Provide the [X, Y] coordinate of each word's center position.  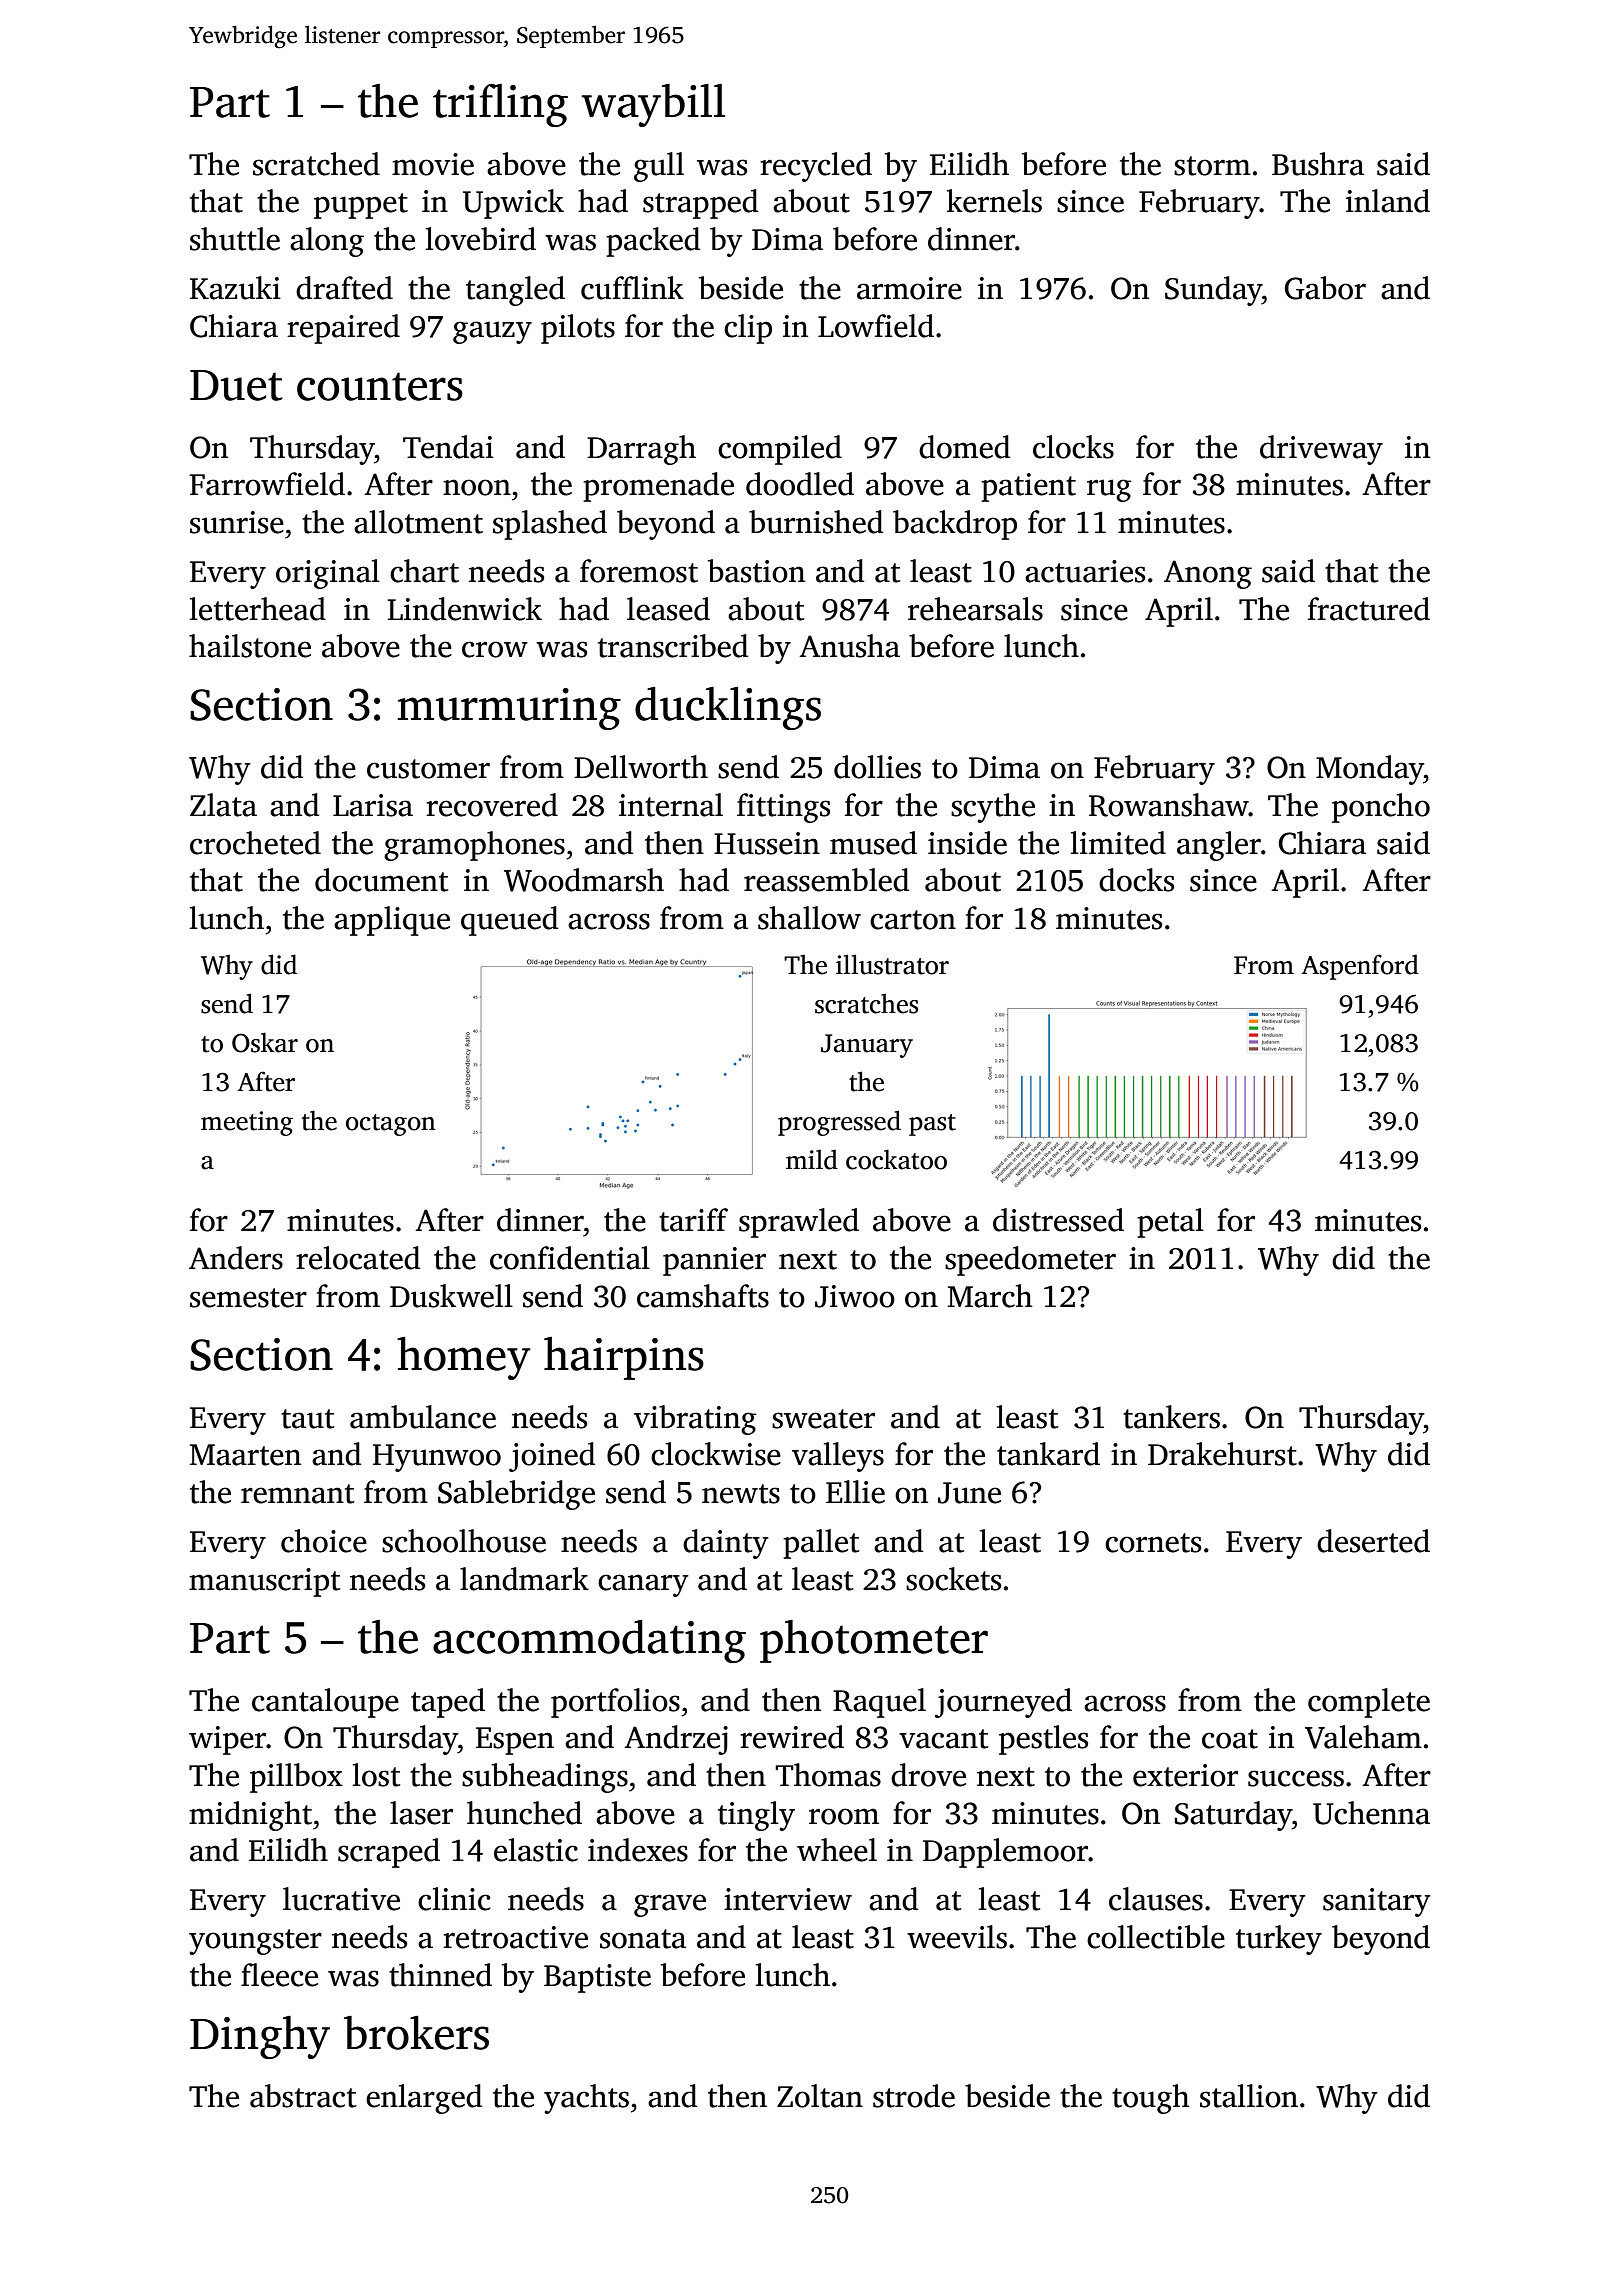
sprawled [799, 1223]
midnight [250, 1816]
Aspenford [1360, 967]
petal [1170, 1223]
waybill [653, 105]
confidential [570, 1258]
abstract [303, 2096]
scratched [316, 164]
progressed [839, 1123]
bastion [756, 571]
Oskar [265, 1042]
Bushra [1318, 164]
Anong [1208, 574]
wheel [837, 1850]
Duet [236, 385]
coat [1230, 1739]
